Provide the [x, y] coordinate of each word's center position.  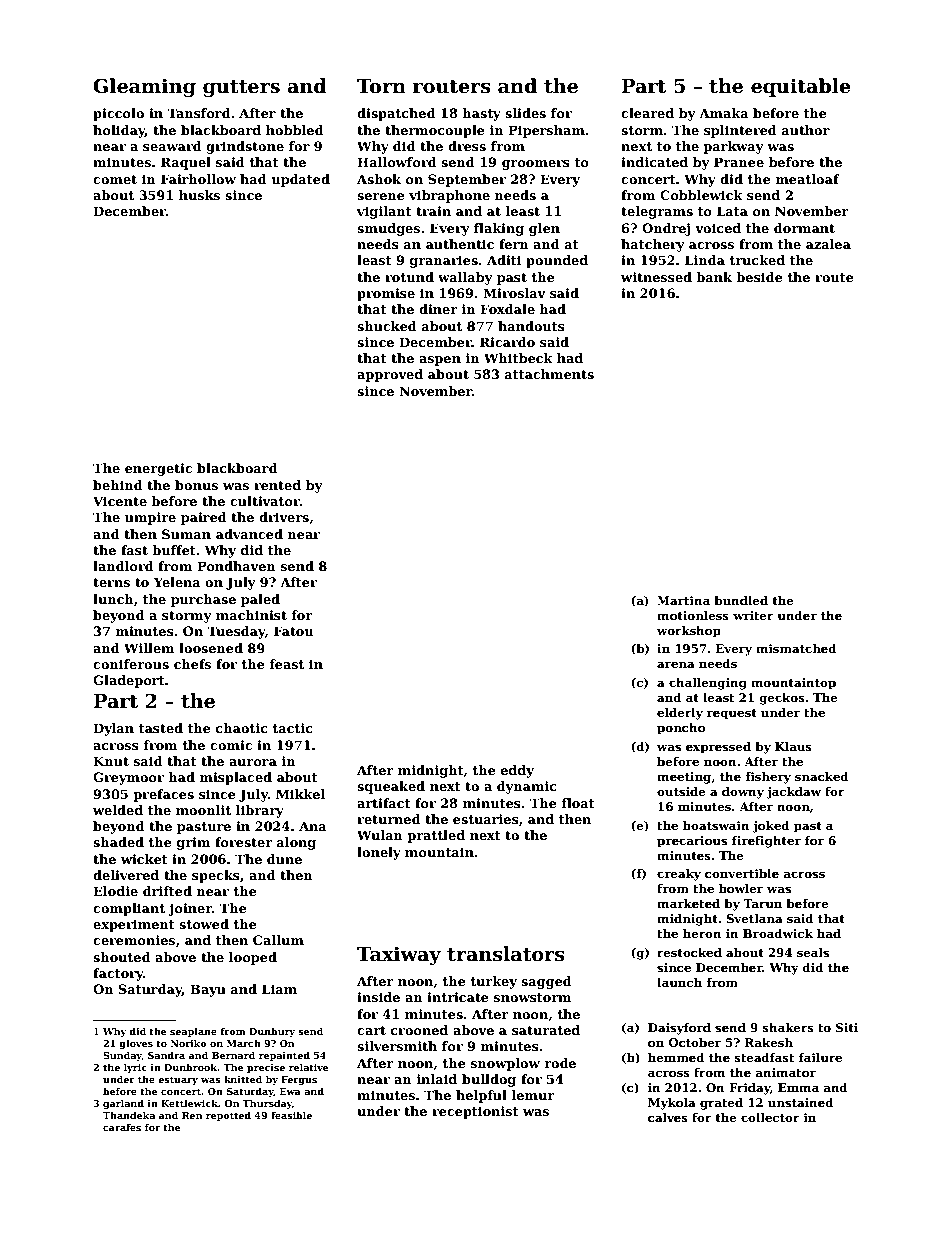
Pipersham [546, 131]
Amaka [724, 113]
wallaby [465, 278]
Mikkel [300, 794]
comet [115, 179]
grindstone [245, 147]
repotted [228, 1116]
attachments [549, 374]
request [732, 714]
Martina [683, 600]
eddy [517, 771]
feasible [291, 1115]
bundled [741, 600]
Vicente [120, 501]
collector [770, 1117]
